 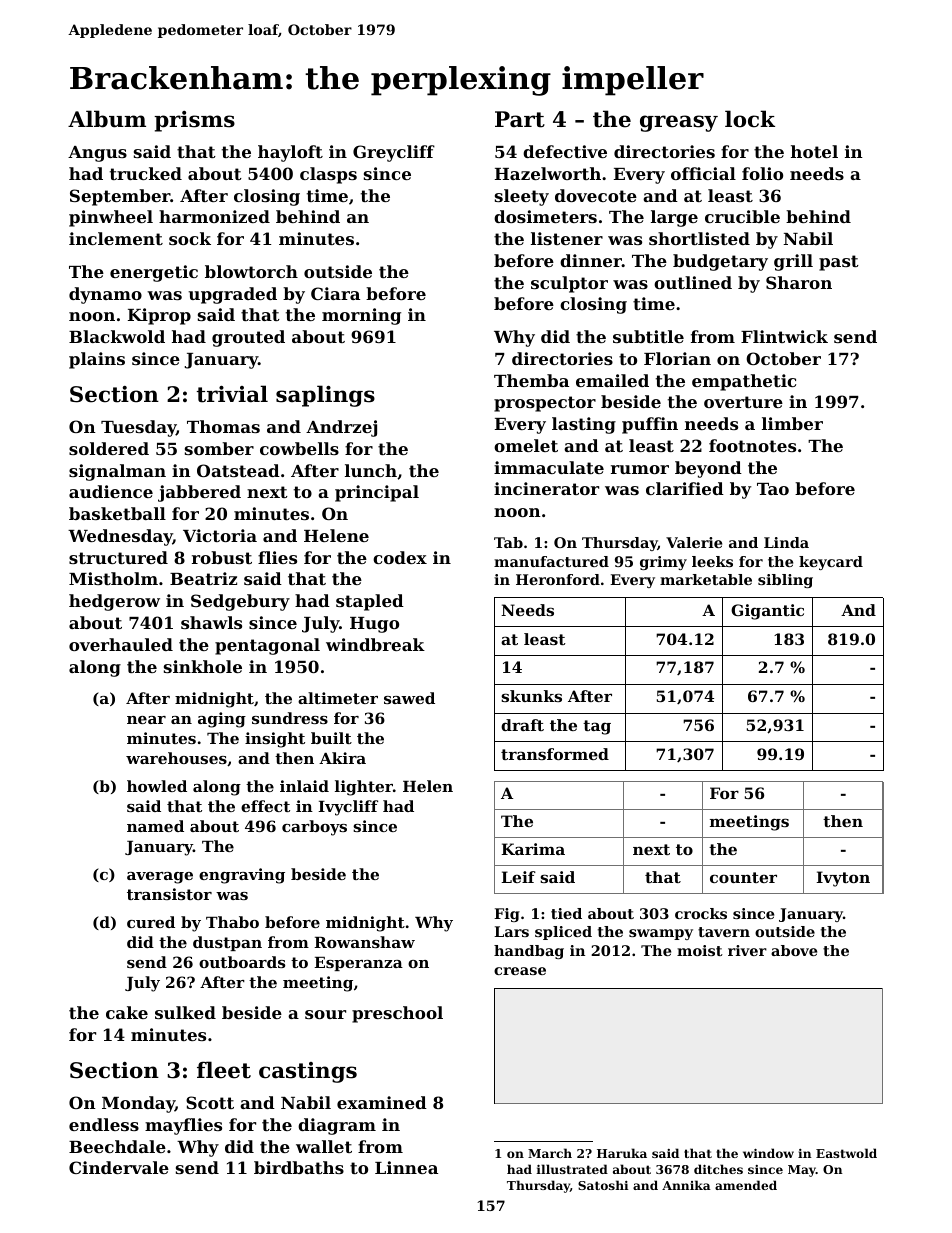 What do you see at coordinates (121, 644) in the screenshot?
I see `overhauled` at bounding box center [121, 644].
